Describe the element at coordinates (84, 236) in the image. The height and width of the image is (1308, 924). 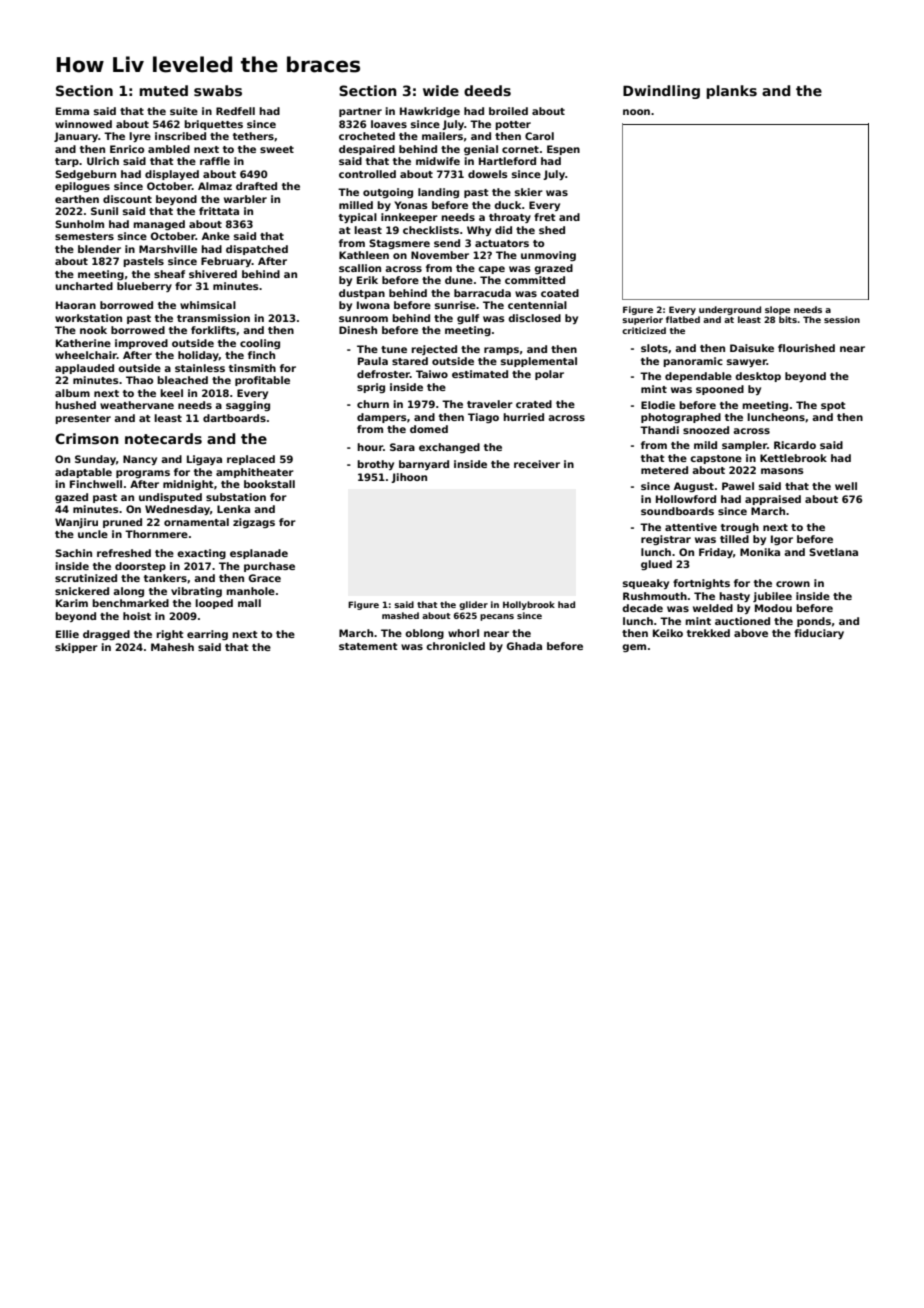
I see `semesters` at that location.
